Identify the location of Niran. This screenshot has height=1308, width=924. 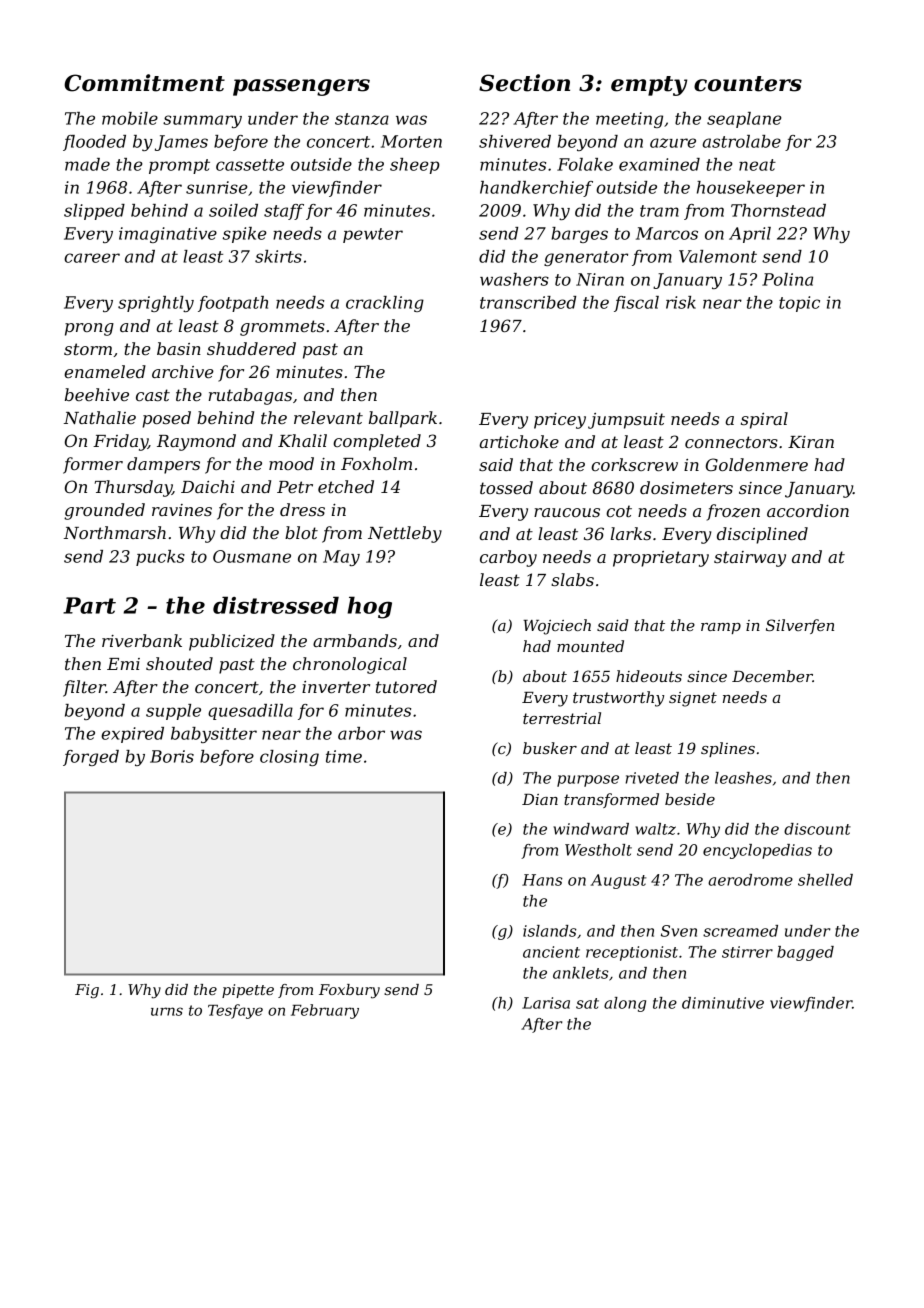
(600, 279).
